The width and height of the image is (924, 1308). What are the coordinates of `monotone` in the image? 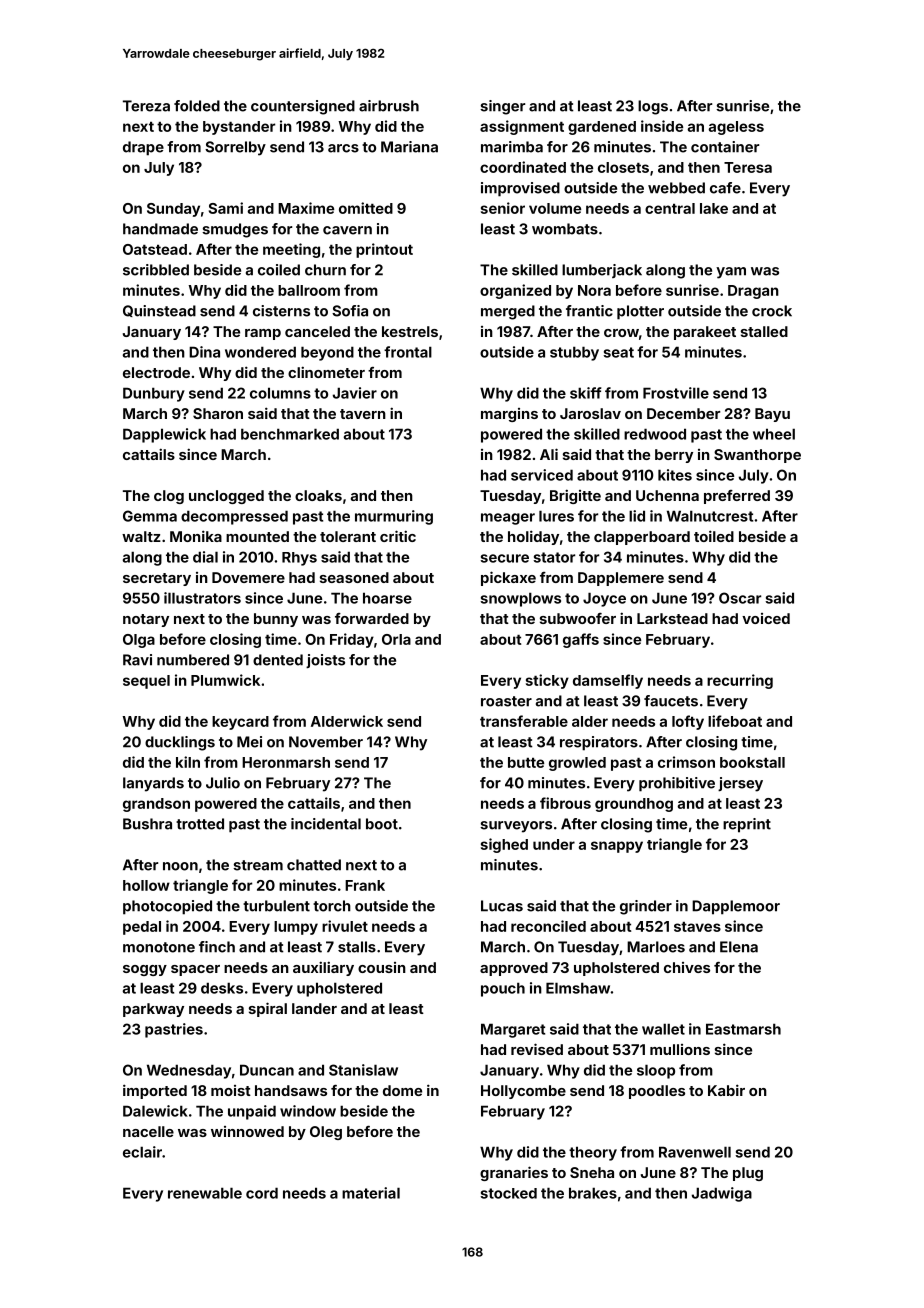 It's located at (159, 947).
